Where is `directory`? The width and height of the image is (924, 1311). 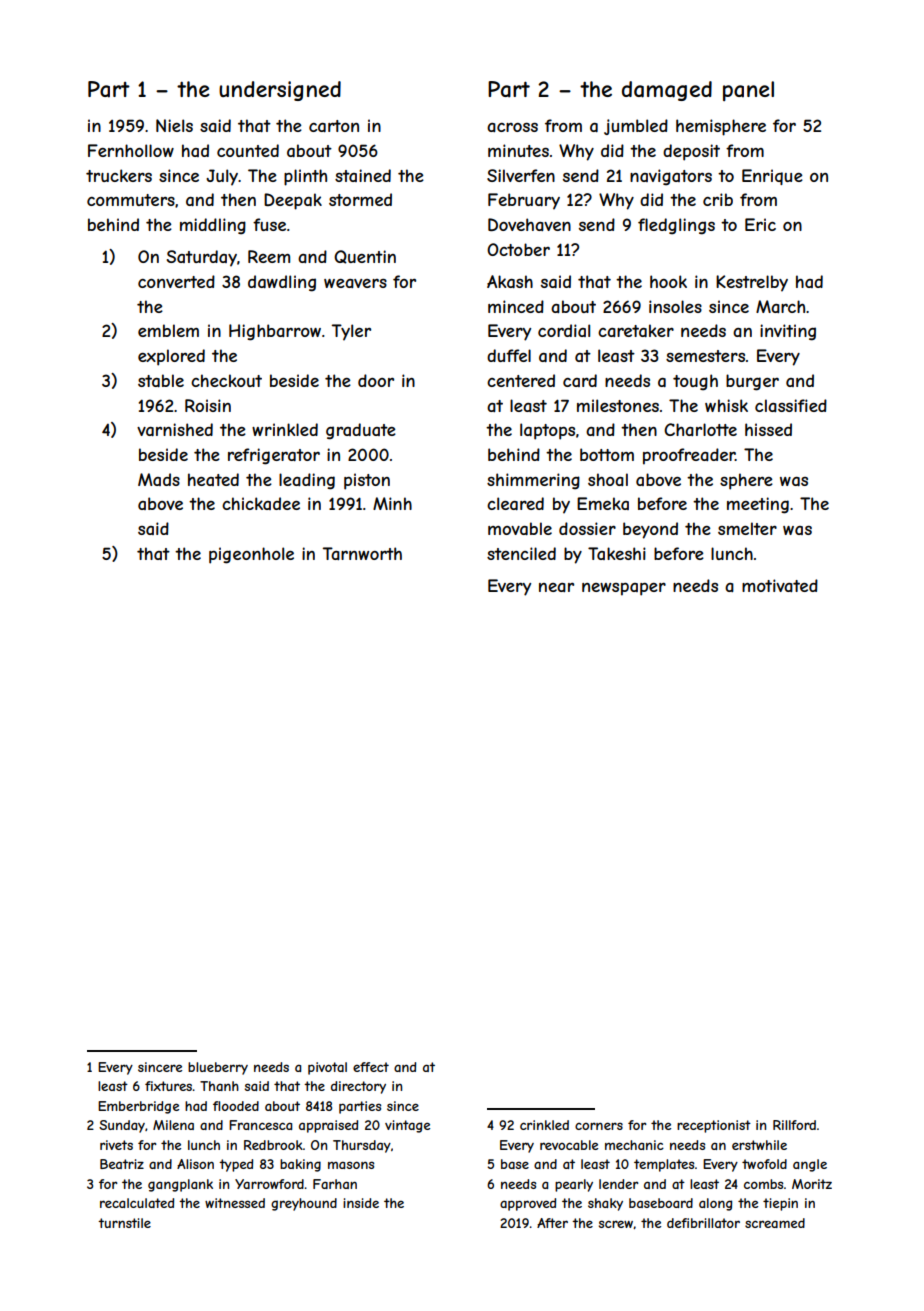
directory is located at coordinates (358, 1087).
